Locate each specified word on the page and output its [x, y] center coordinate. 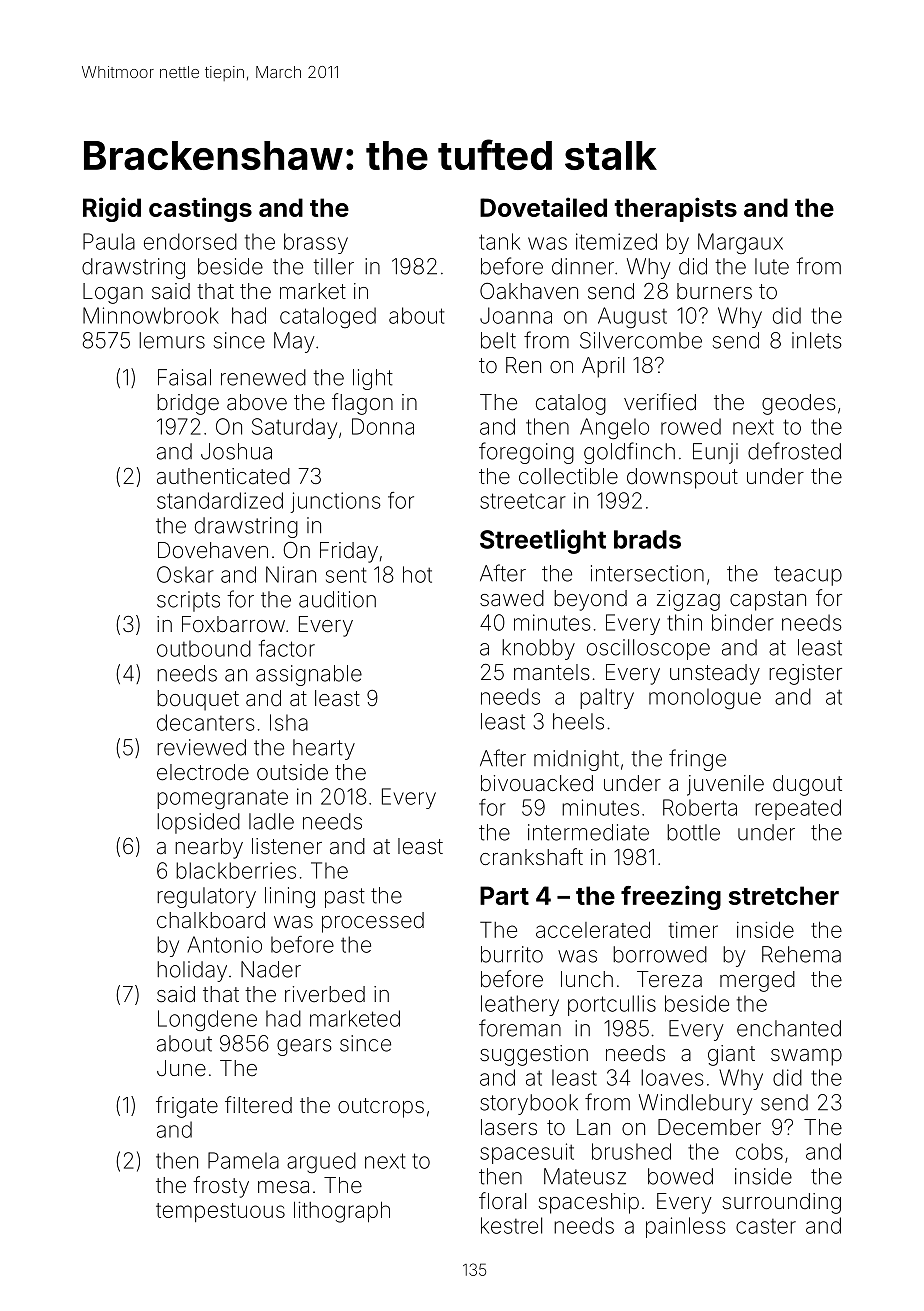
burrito [512, 954]
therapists [675, 209]
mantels [552, 672]
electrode [203, 772]
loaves [672, 1077]
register [805, 674]
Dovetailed [543, 207]
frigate [187, 1107]
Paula [109, 241]
